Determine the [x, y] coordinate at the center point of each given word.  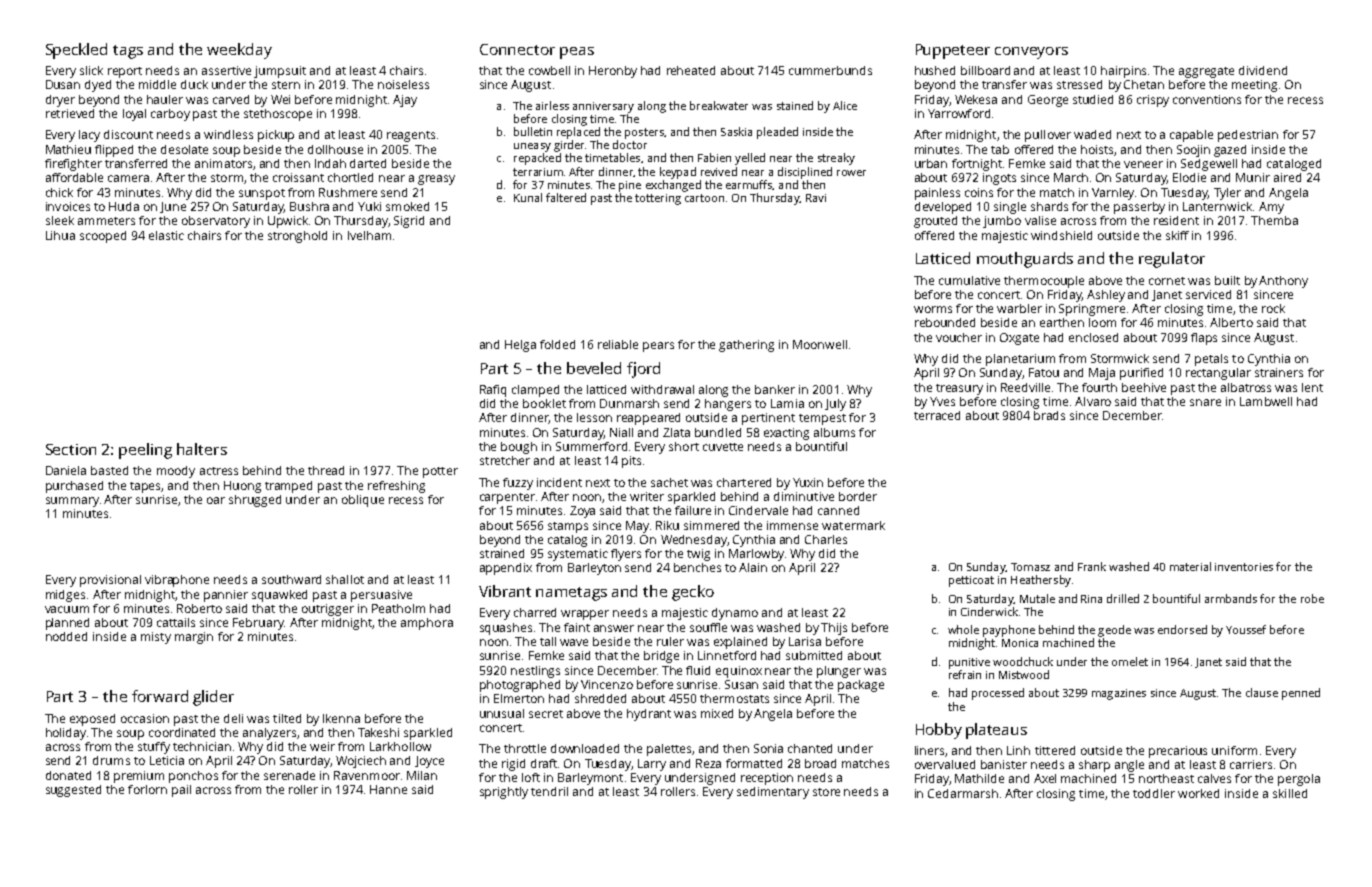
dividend [1263, 70]
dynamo [735, 614]
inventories [1244, 567]
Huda [124, 206]
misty [156, 638]
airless [552, 105]
